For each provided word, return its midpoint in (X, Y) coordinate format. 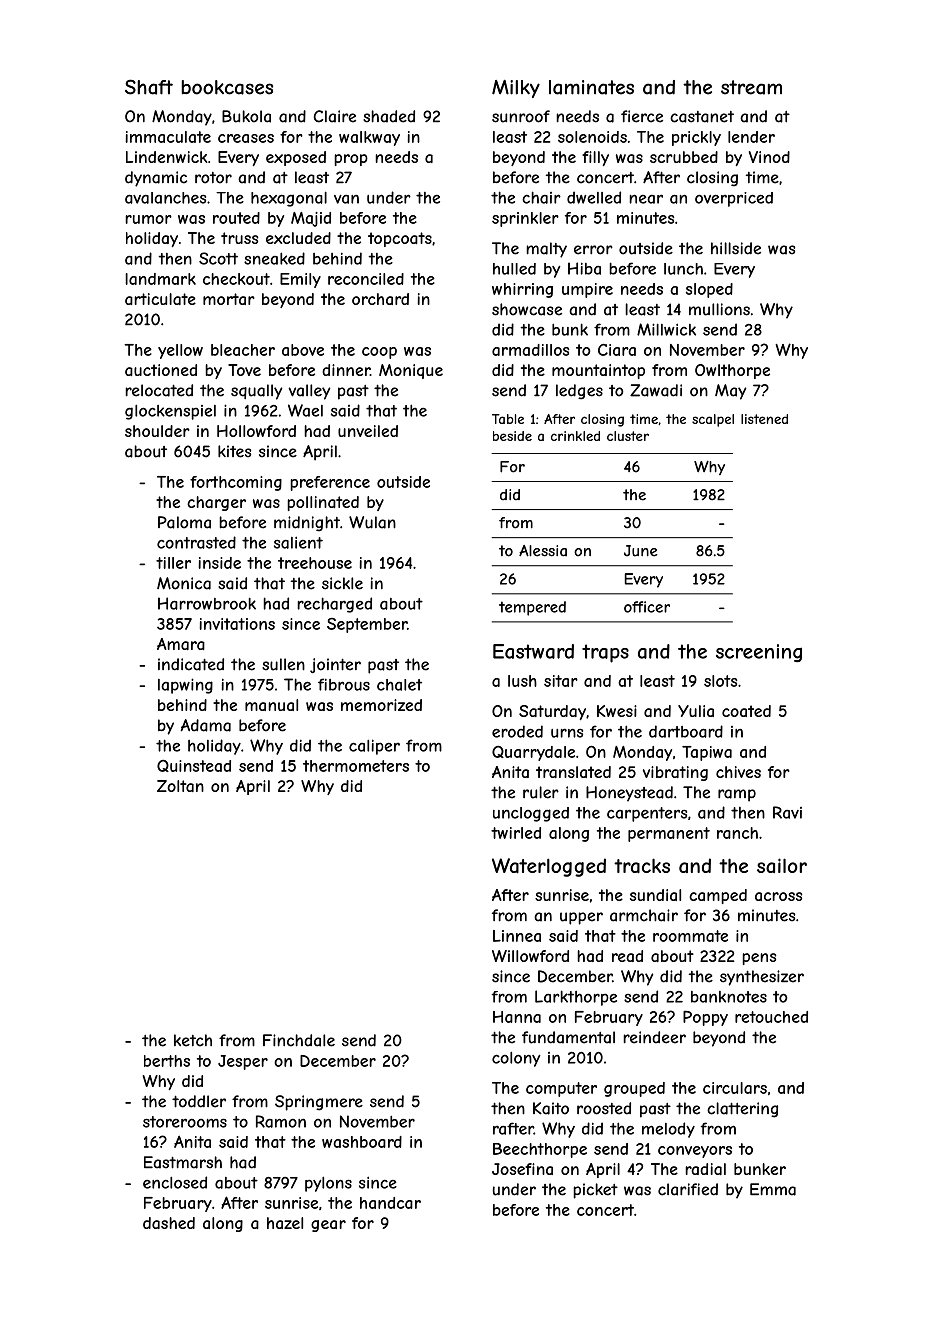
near (646, 199)
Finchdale (299, 1040)
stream (751, 87)
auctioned (161, 370)
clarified (688, 1189)
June (641, 551)
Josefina (522, 1169)
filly (595, 158)
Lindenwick (167, 157)
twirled (516, 833)
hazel (285, 1223)
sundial (655, 895)
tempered (532, 608)
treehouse (315, 563)
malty (546, 250)
